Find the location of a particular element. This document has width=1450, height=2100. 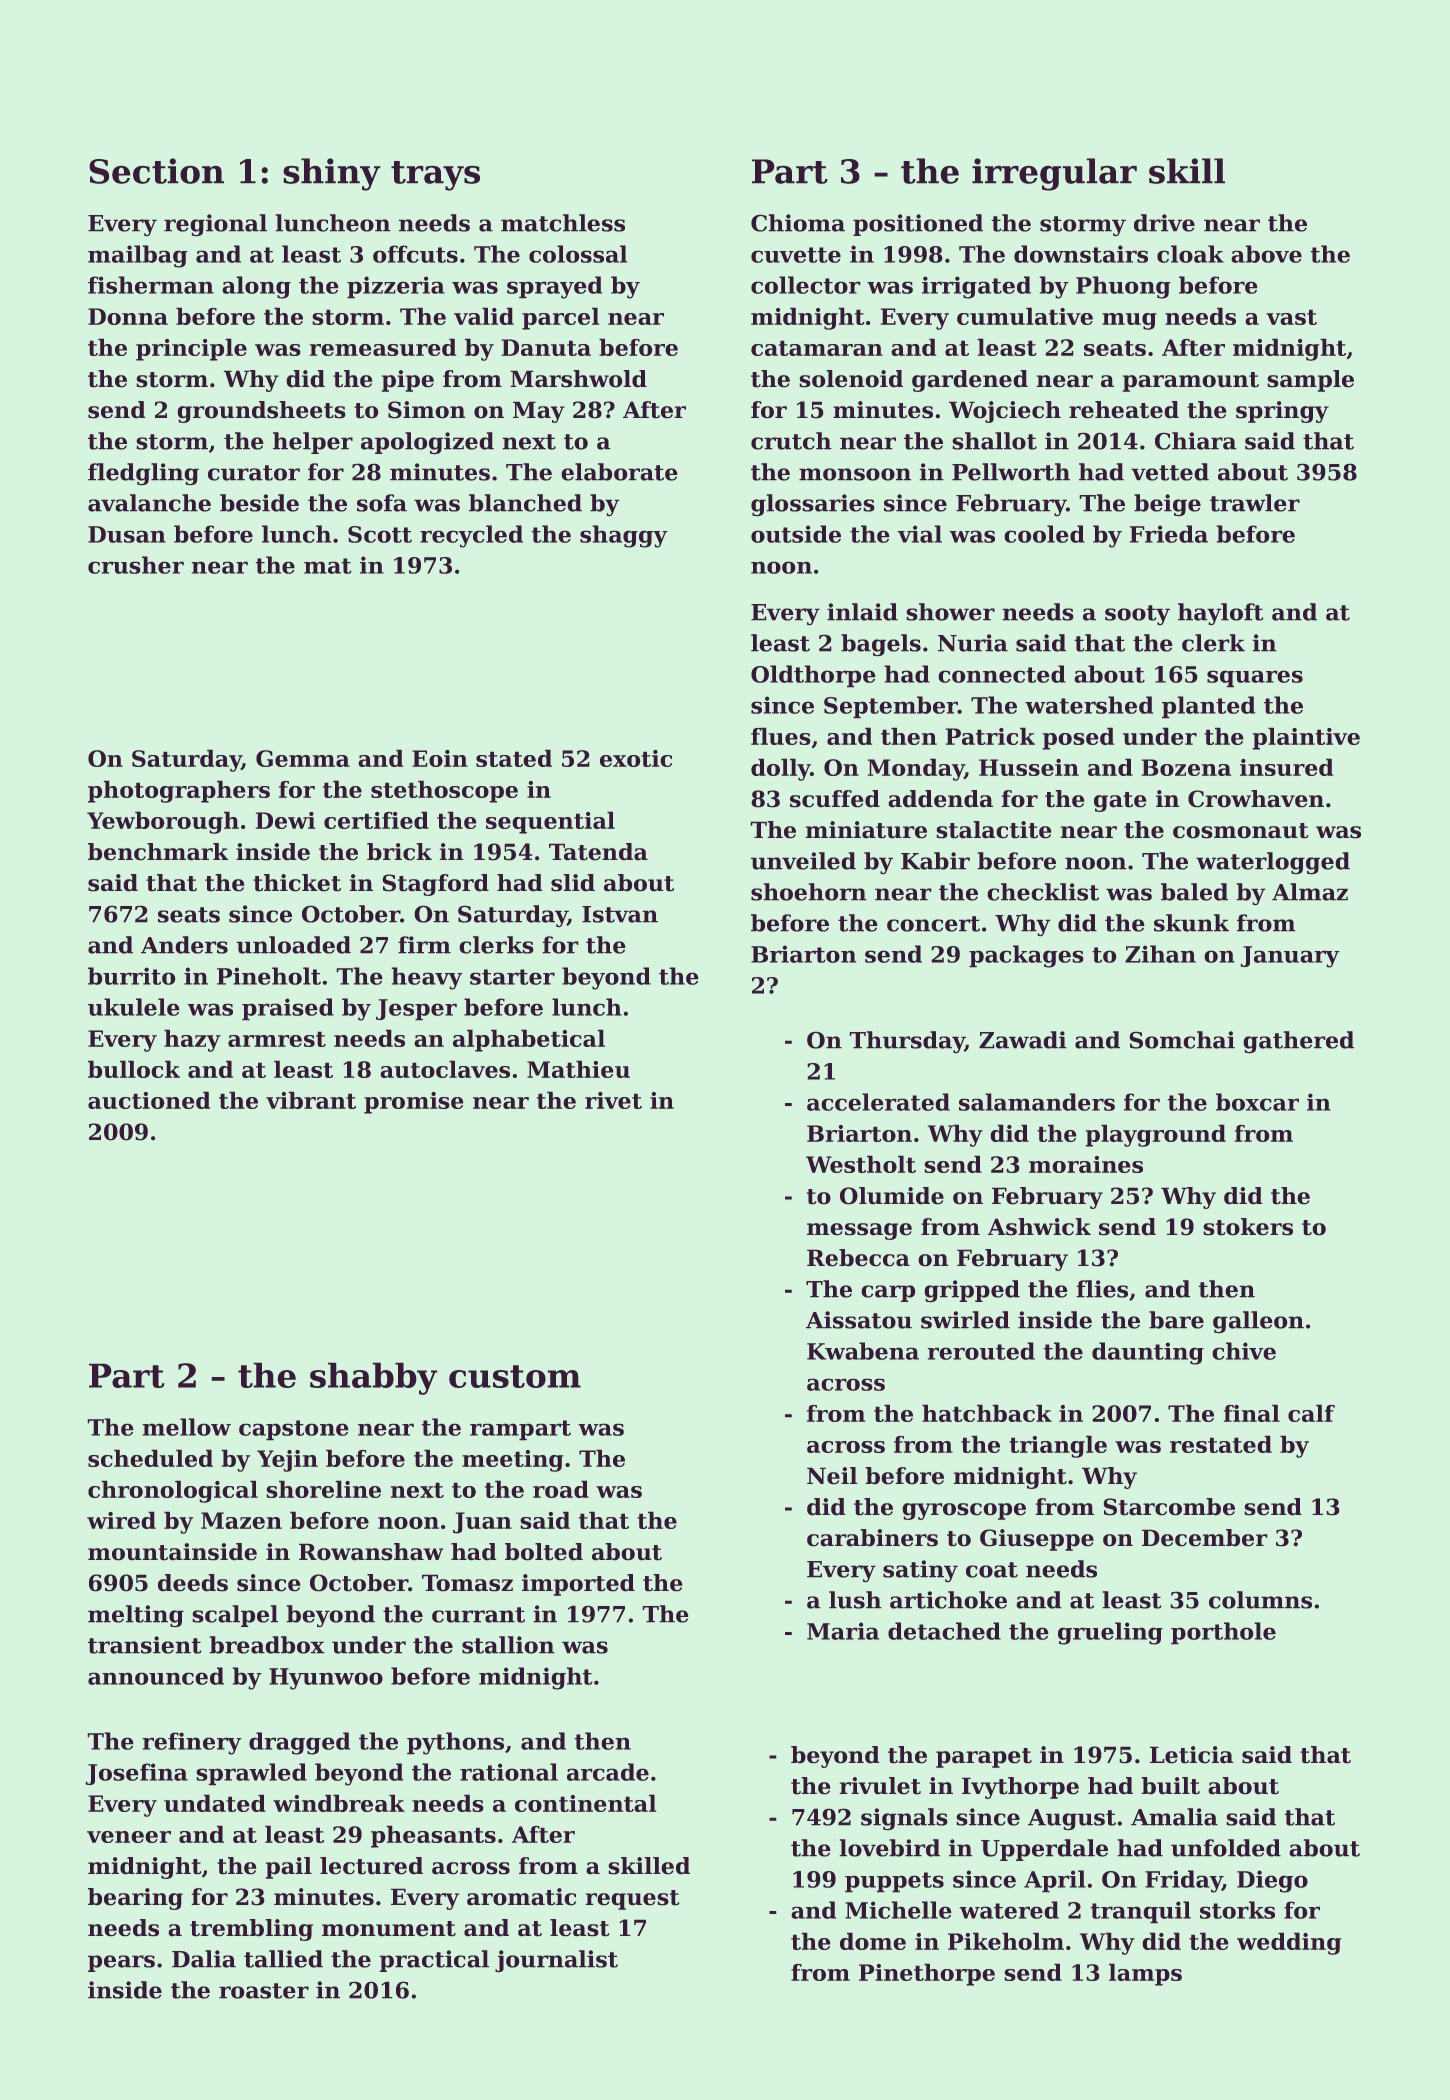

Almaz is located at coordinates (1310, 892).
